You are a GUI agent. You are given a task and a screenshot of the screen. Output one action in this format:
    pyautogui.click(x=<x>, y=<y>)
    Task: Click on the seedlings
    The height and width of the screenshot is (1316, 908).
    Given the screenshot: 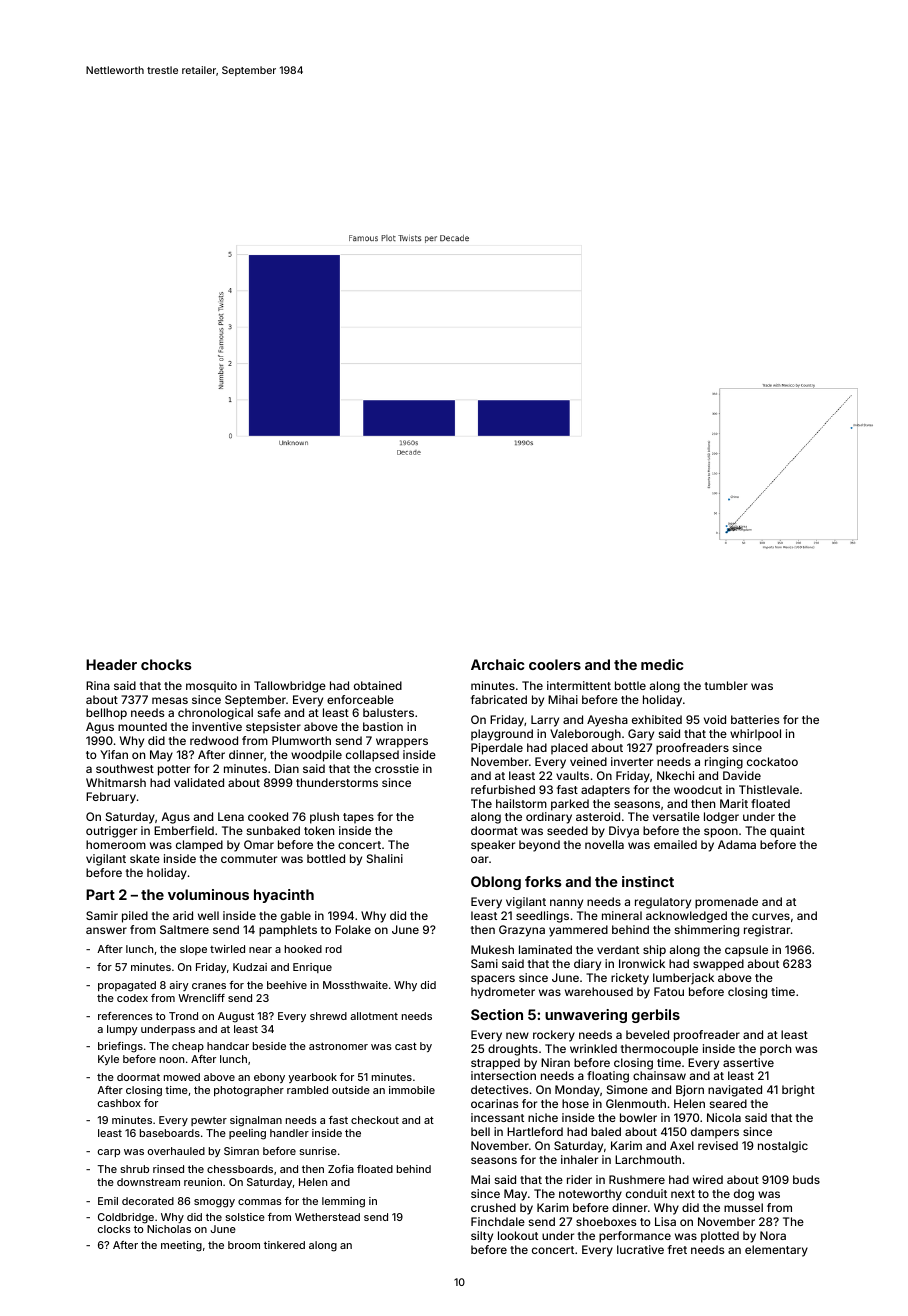 What is the action you would take?
    pyautogui.click(x=542, y=917)
